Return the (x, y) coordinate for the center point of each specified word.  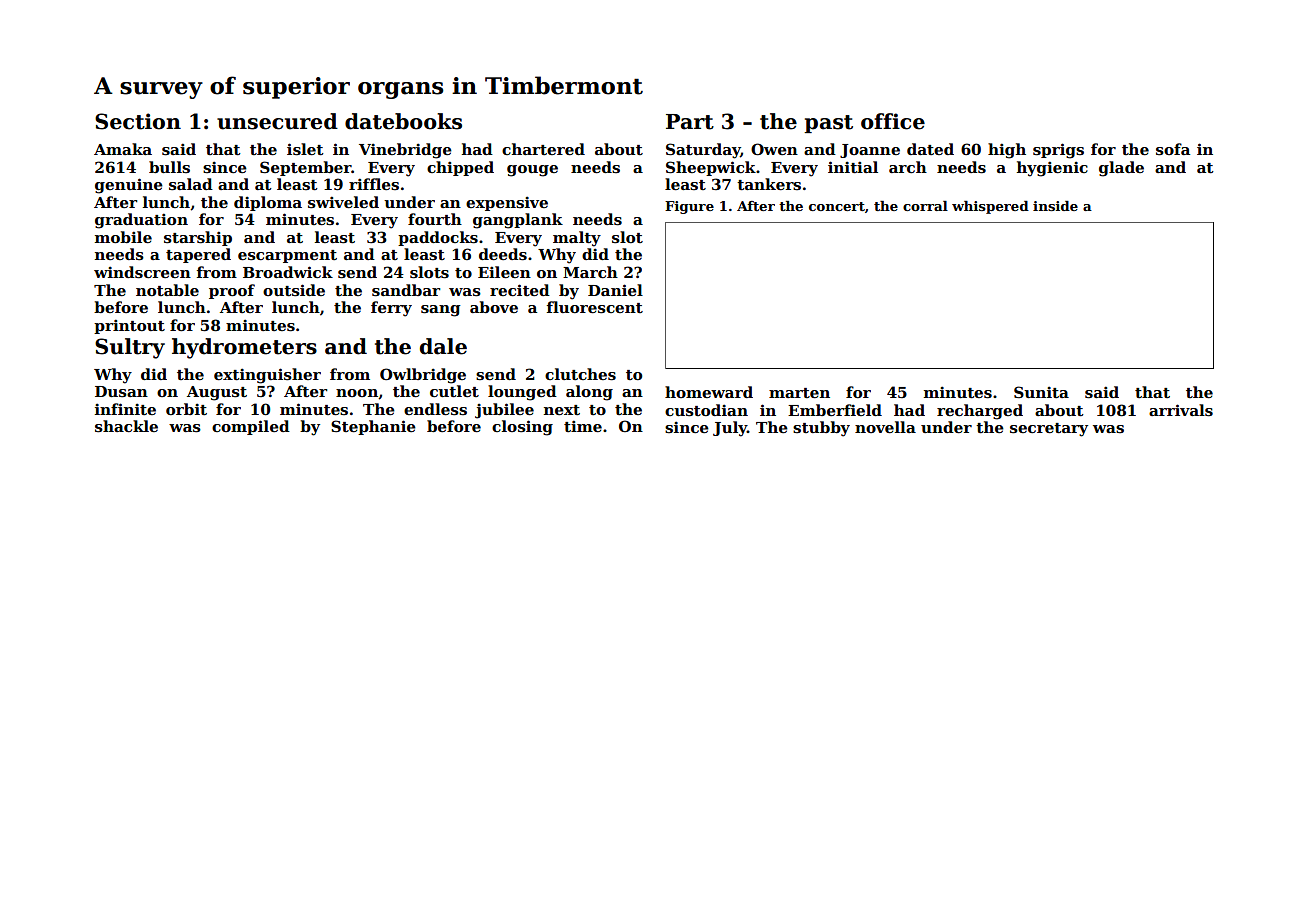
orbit (186, 409)
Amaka (123, 149)
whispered (990, 207)
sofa (1173, 149)
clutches (580, 374)
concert (837, 206)
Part (690, 122)
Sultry (130, 348)
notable (167, 290)
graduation (141, 221)
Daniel (615, 290)
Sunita (1041, 392)
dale (443, 346)
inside (1055, 206)
